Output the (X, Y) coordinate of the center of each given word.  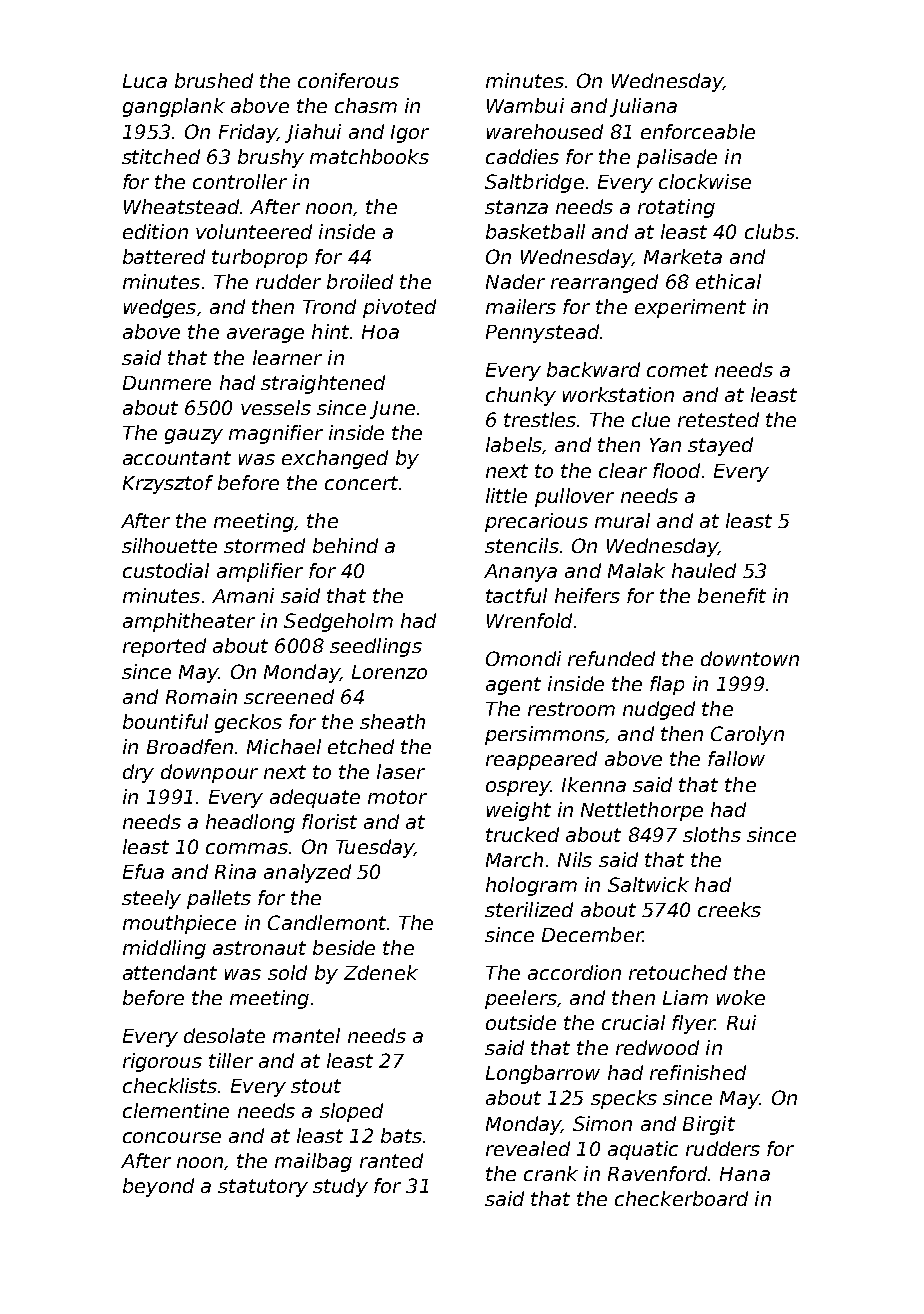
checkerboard (681, 1198)
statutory (263, 1188)
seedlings (376, 647)
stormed (264, 545)
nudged (659, 710)
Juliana (643, 107)
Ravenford (657, 1173)
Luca (145, 81)
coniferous (348, 80)
